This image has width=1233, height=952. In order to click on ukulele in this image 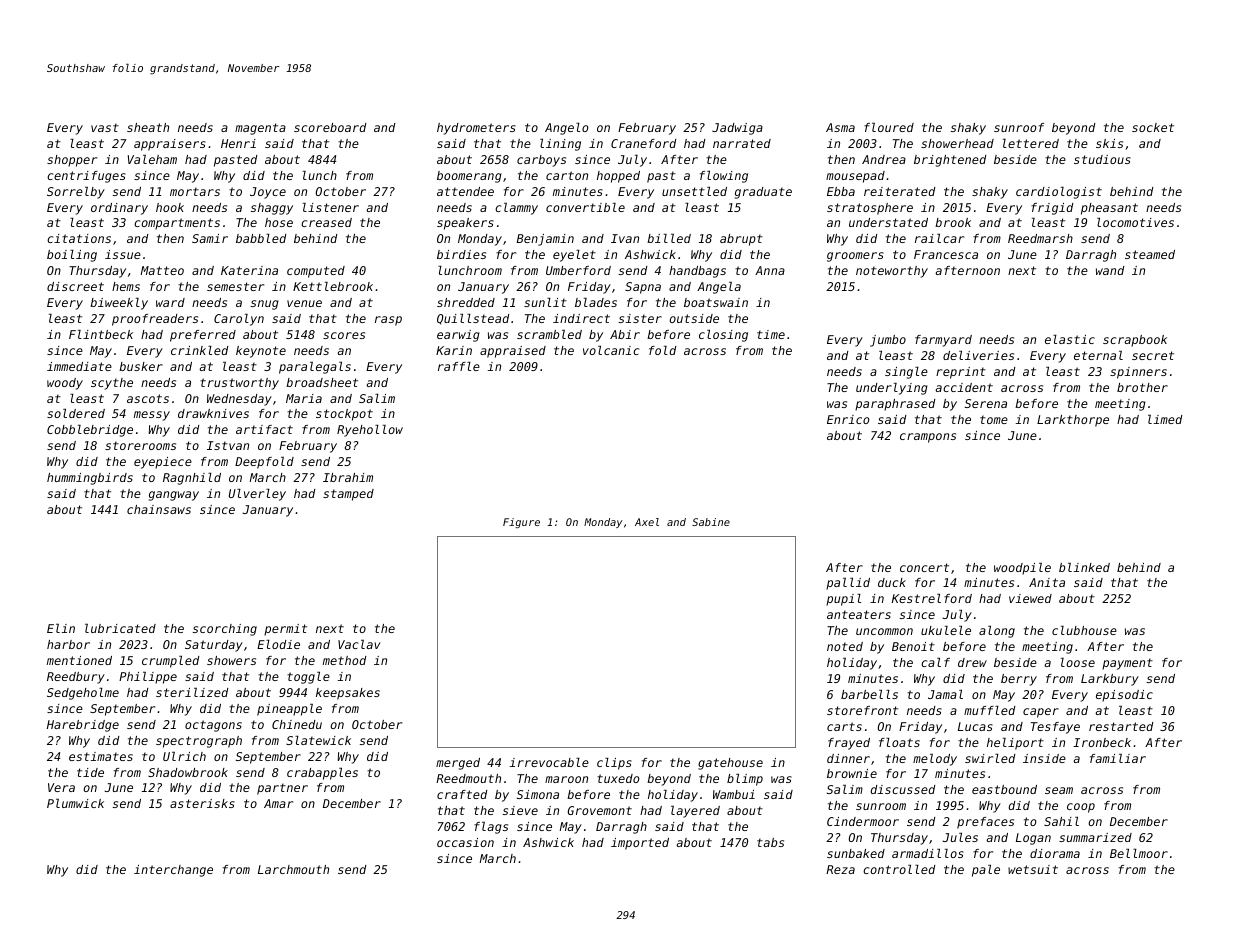, I will do `click(946, 630)`.
